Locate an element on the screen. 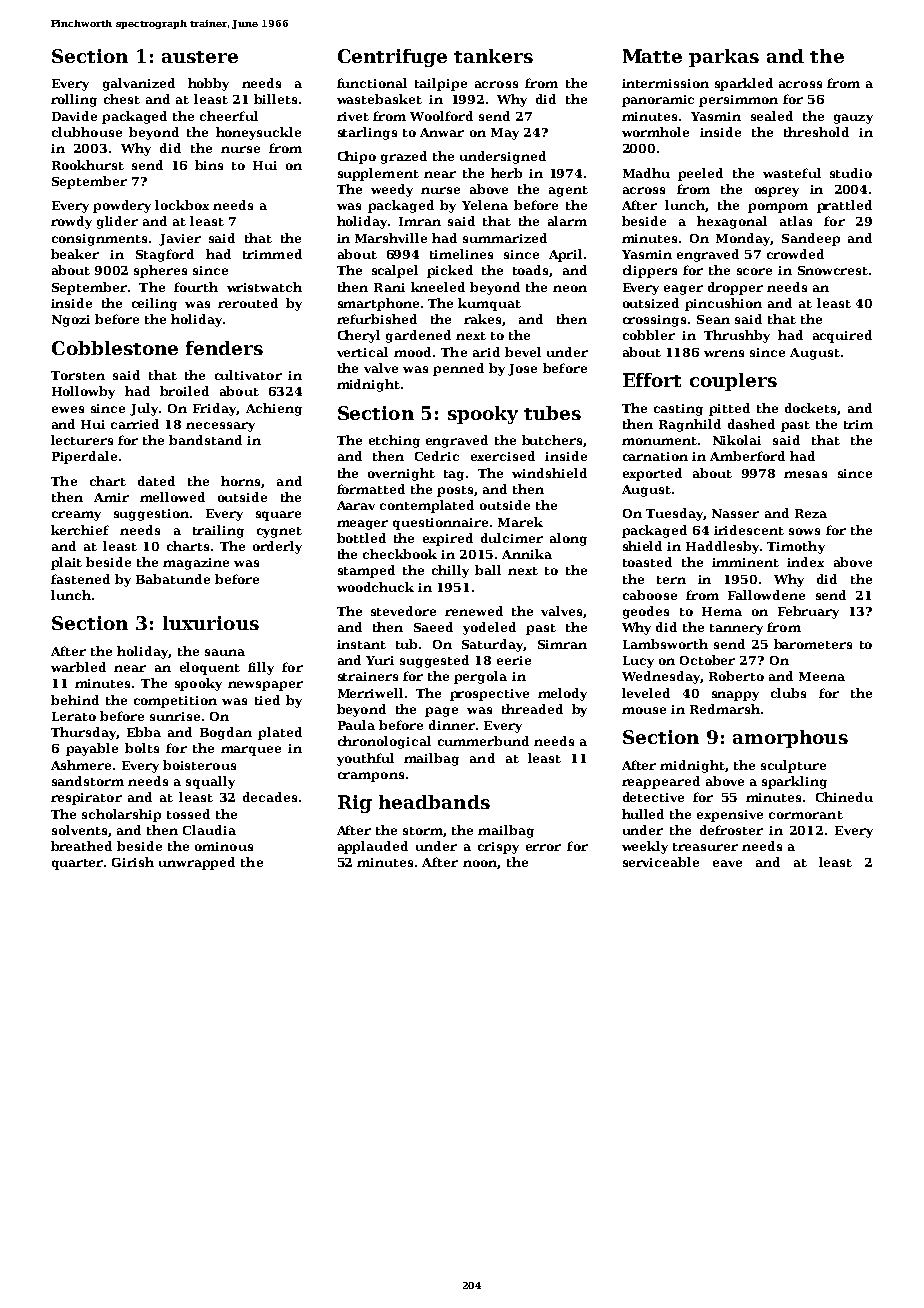 The image size is (924, 1308). billets is located at coordinates (275, 99).
